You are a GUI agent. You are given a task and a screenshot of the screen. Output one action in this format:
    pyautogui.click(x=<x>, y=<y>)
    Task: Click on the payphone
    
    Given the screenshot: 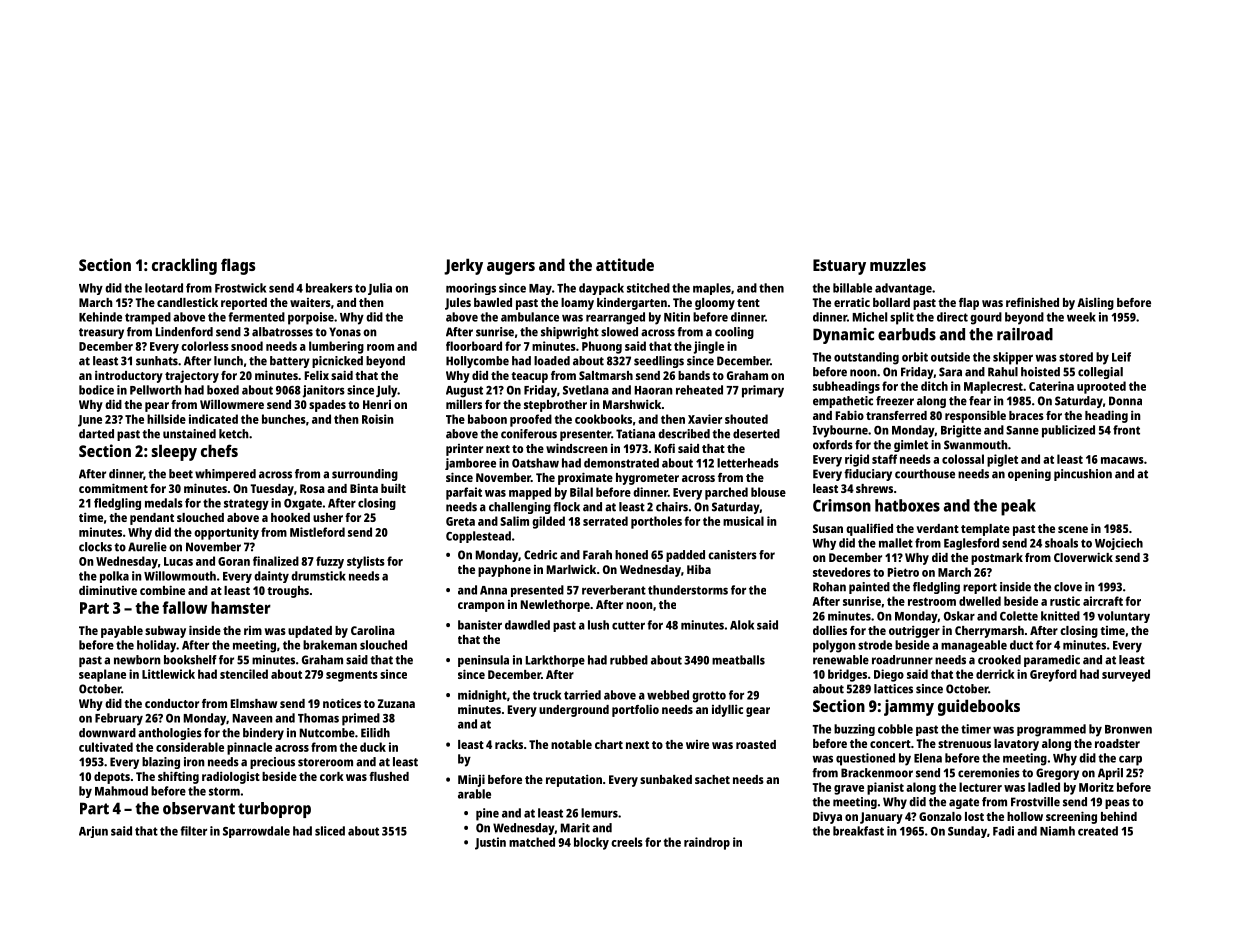 What is the action you would take?
    pyautogui.click(x=504, y=571)
